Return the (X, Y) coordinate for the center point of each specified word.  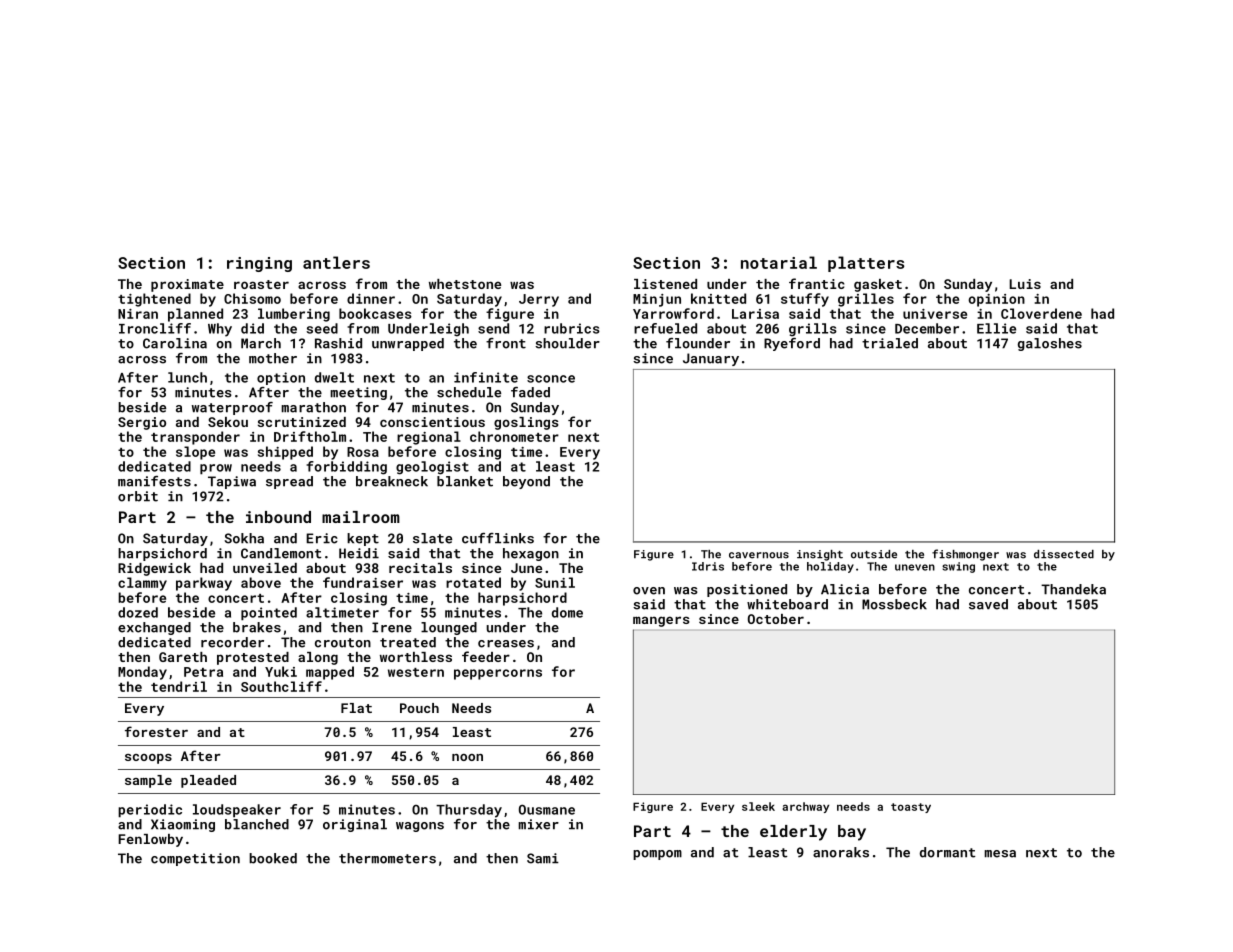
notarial (779, 262)
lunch (187, 377)
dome (567, 612)
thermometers (387, 858)
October (776, 619)
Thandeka (1073, 589)
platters (866, 264)
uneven (915, 567)
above (261, 582)
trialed (890, 343)
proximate (187, 285)
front (506, 343)
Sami (543, 858)
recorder (232, 642)
